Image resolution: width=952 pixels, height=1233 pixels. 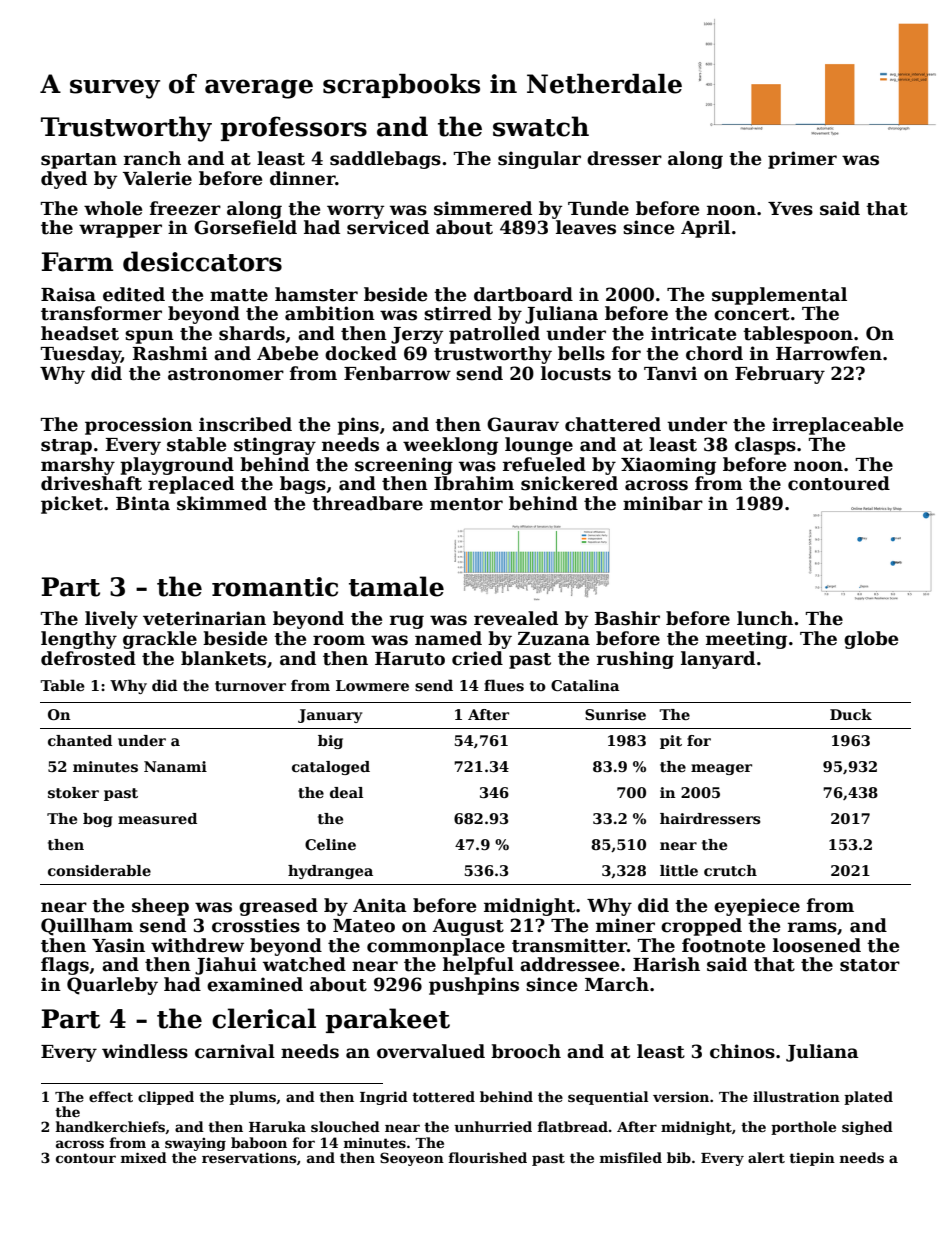 I want to click on revealed, so click(x=516, y=618).
